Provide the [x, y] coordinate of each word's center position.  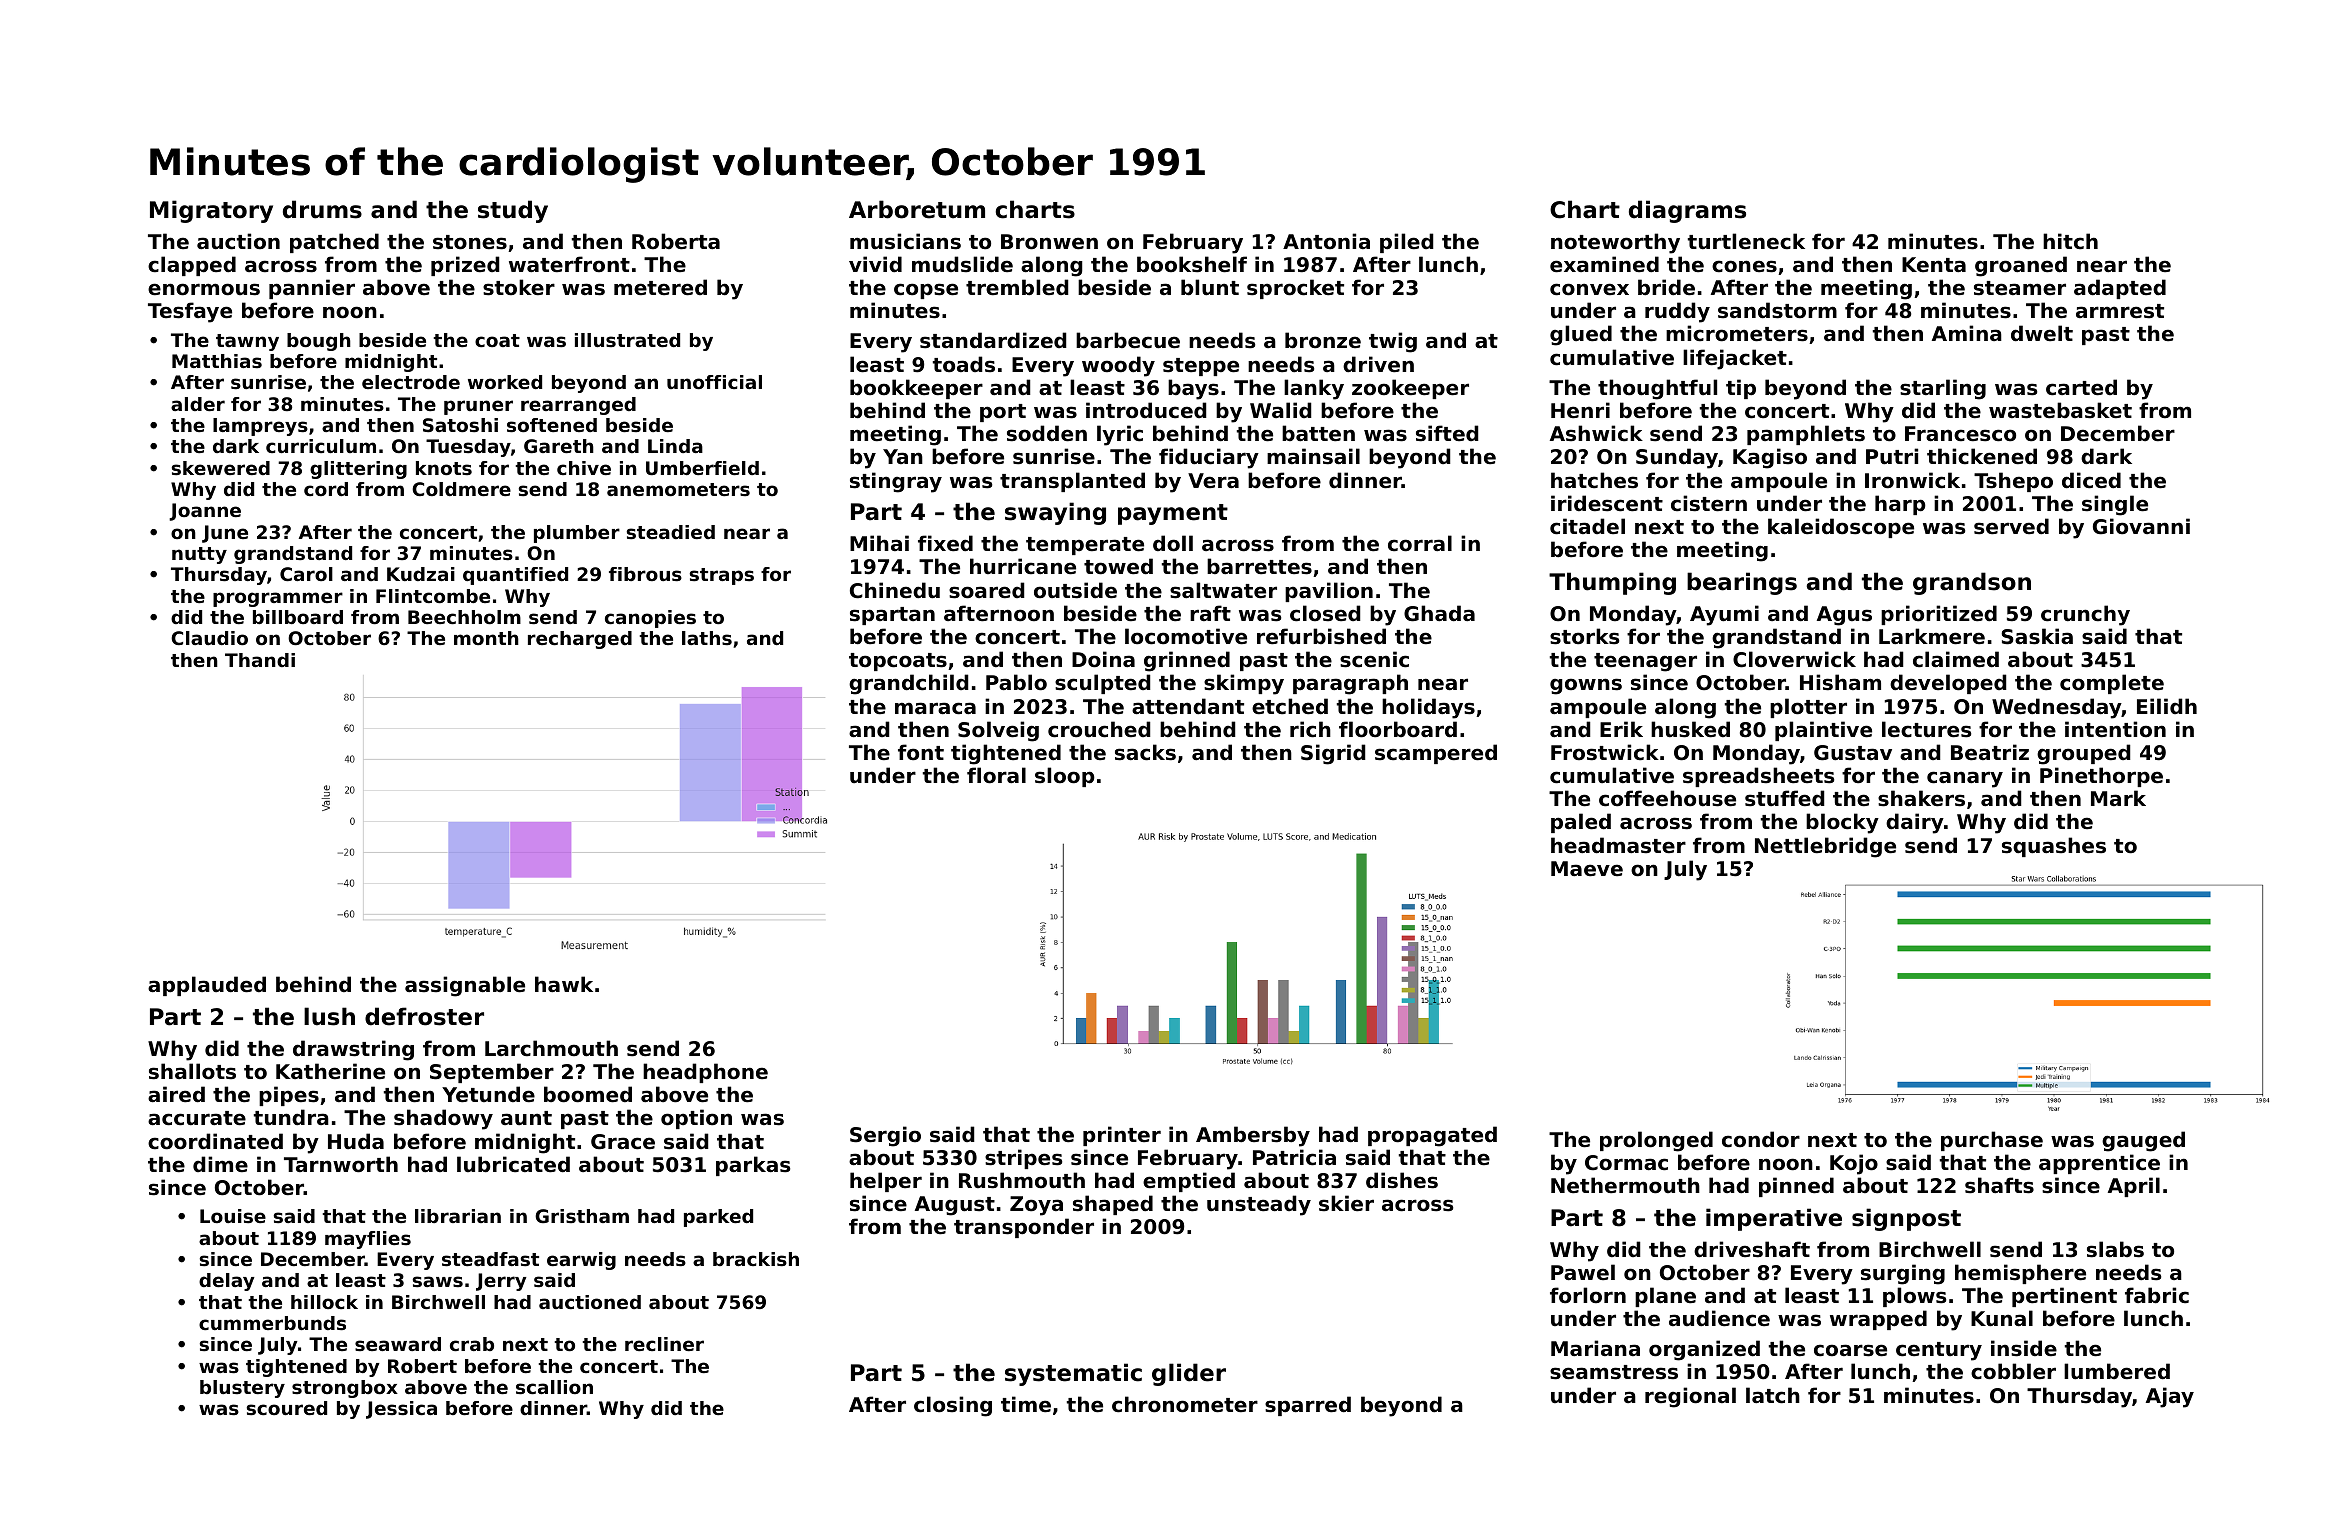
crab [472, 1344]
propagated [1432, 1136]
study [513, 211]
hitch [2070, 241]
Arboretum [917, 209]
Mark [2118, 798]
